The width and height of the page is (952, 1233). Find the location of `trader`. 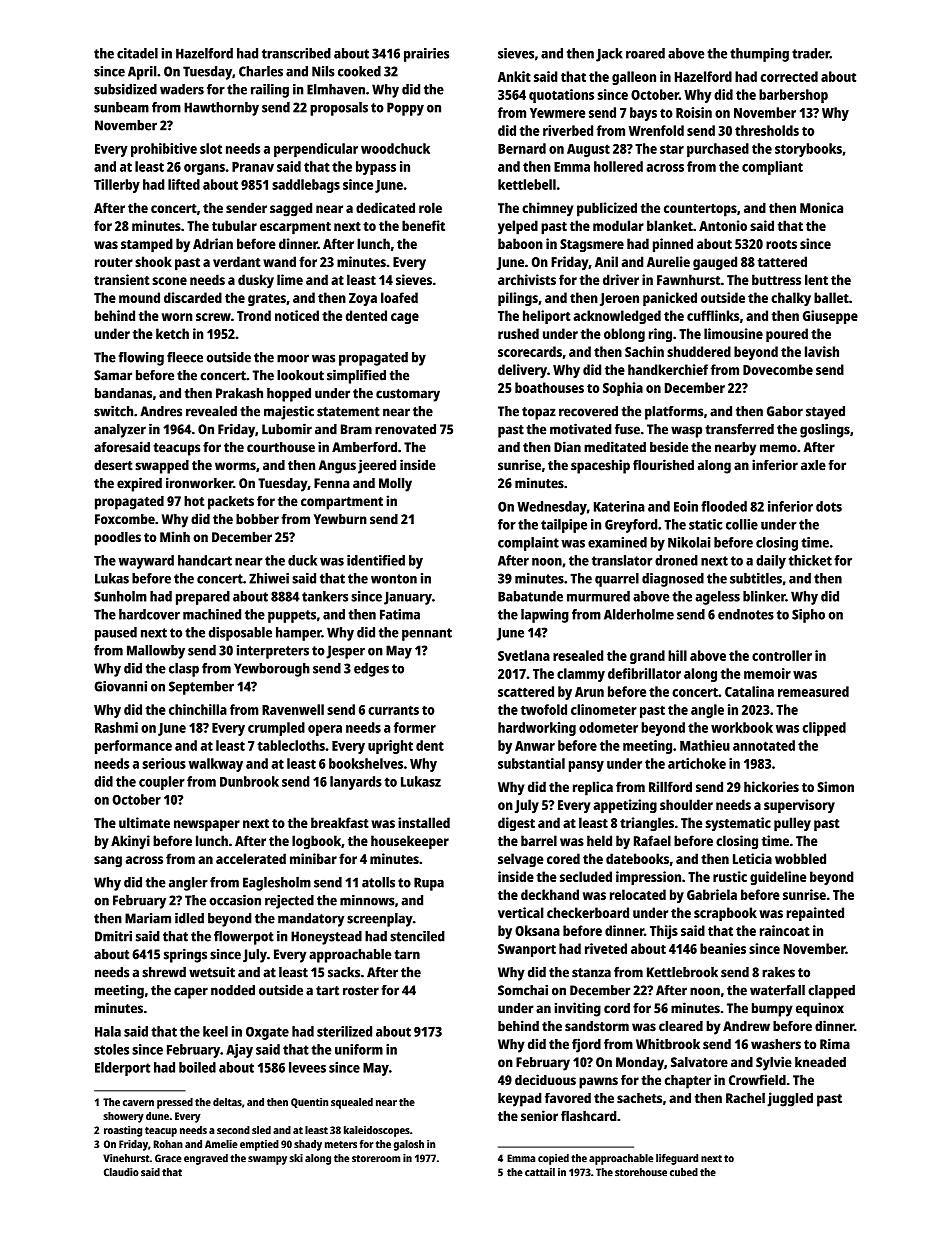

trader is located at coordinates (811, 53).
